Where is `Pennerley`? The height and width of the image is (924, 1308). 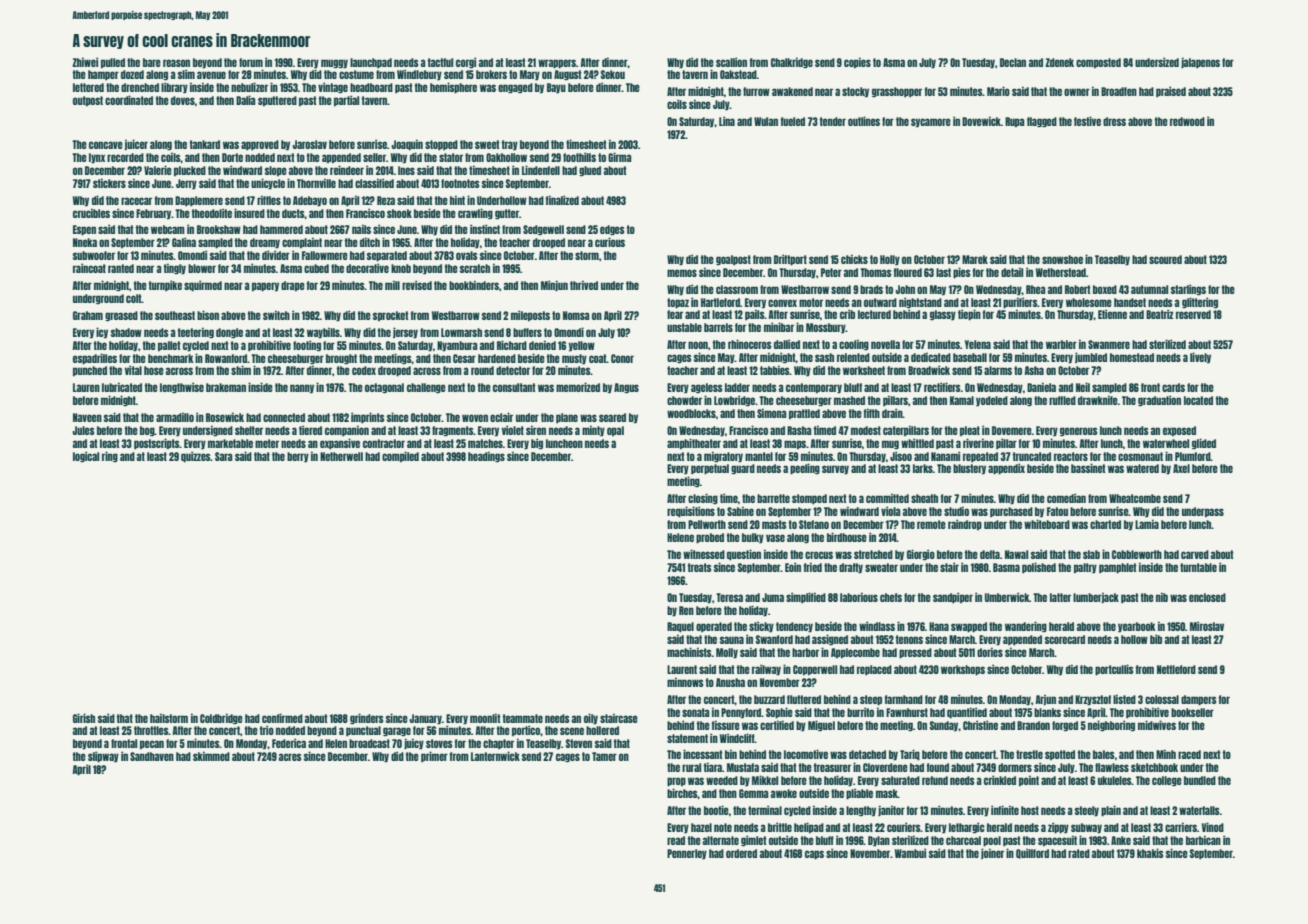
Pennerley is located at coordinates (687, 854).
